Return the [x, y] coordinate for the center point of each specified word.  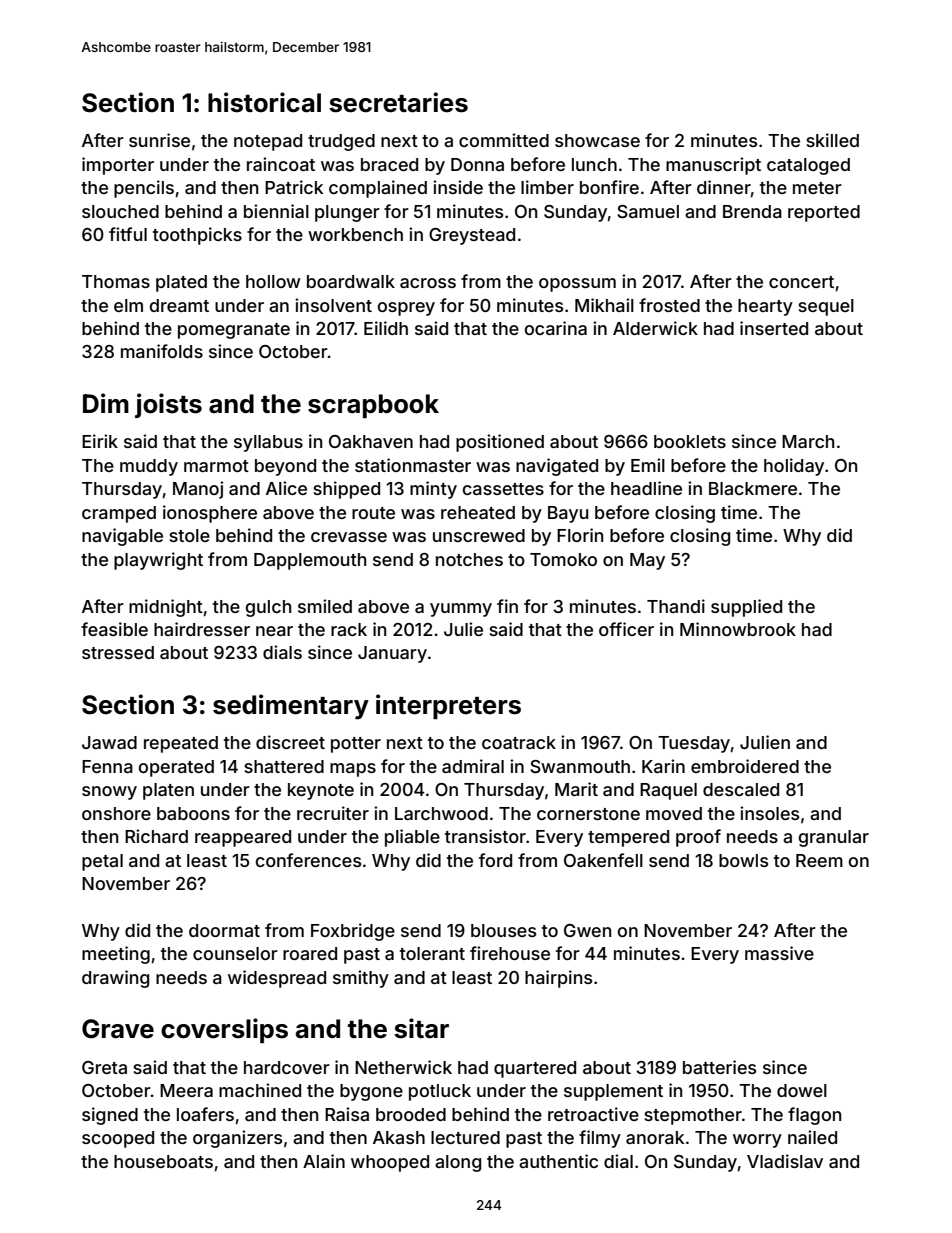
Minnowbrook [738, 629]
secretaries [398, 102]
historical [264, 102]
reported [824, 213]
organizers [237, 1139]
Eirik [100, 441]
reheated [478, 512]
